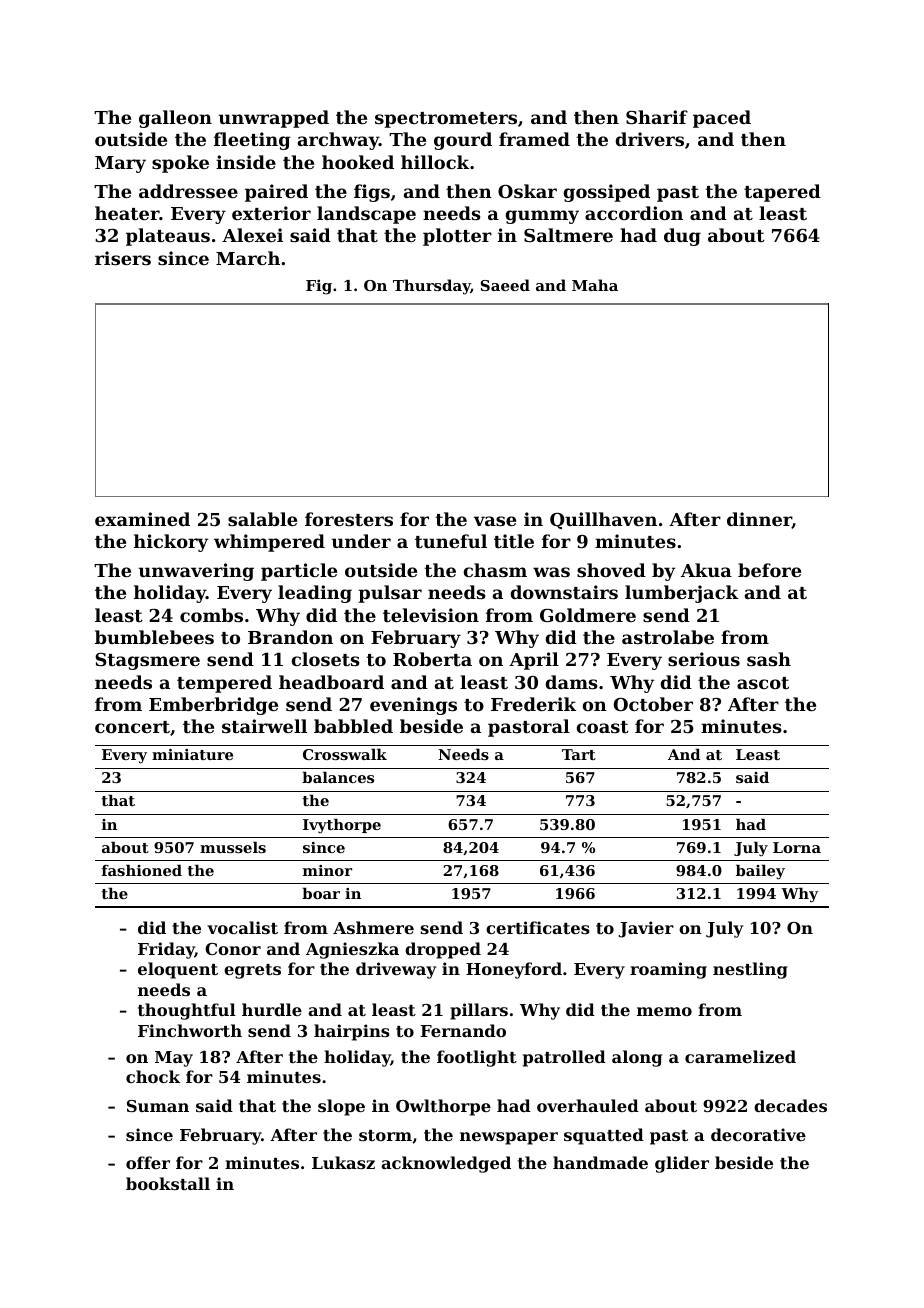  Describe the element at coordinates (123, 258) in the screenshot. I see `risers` at that location.
